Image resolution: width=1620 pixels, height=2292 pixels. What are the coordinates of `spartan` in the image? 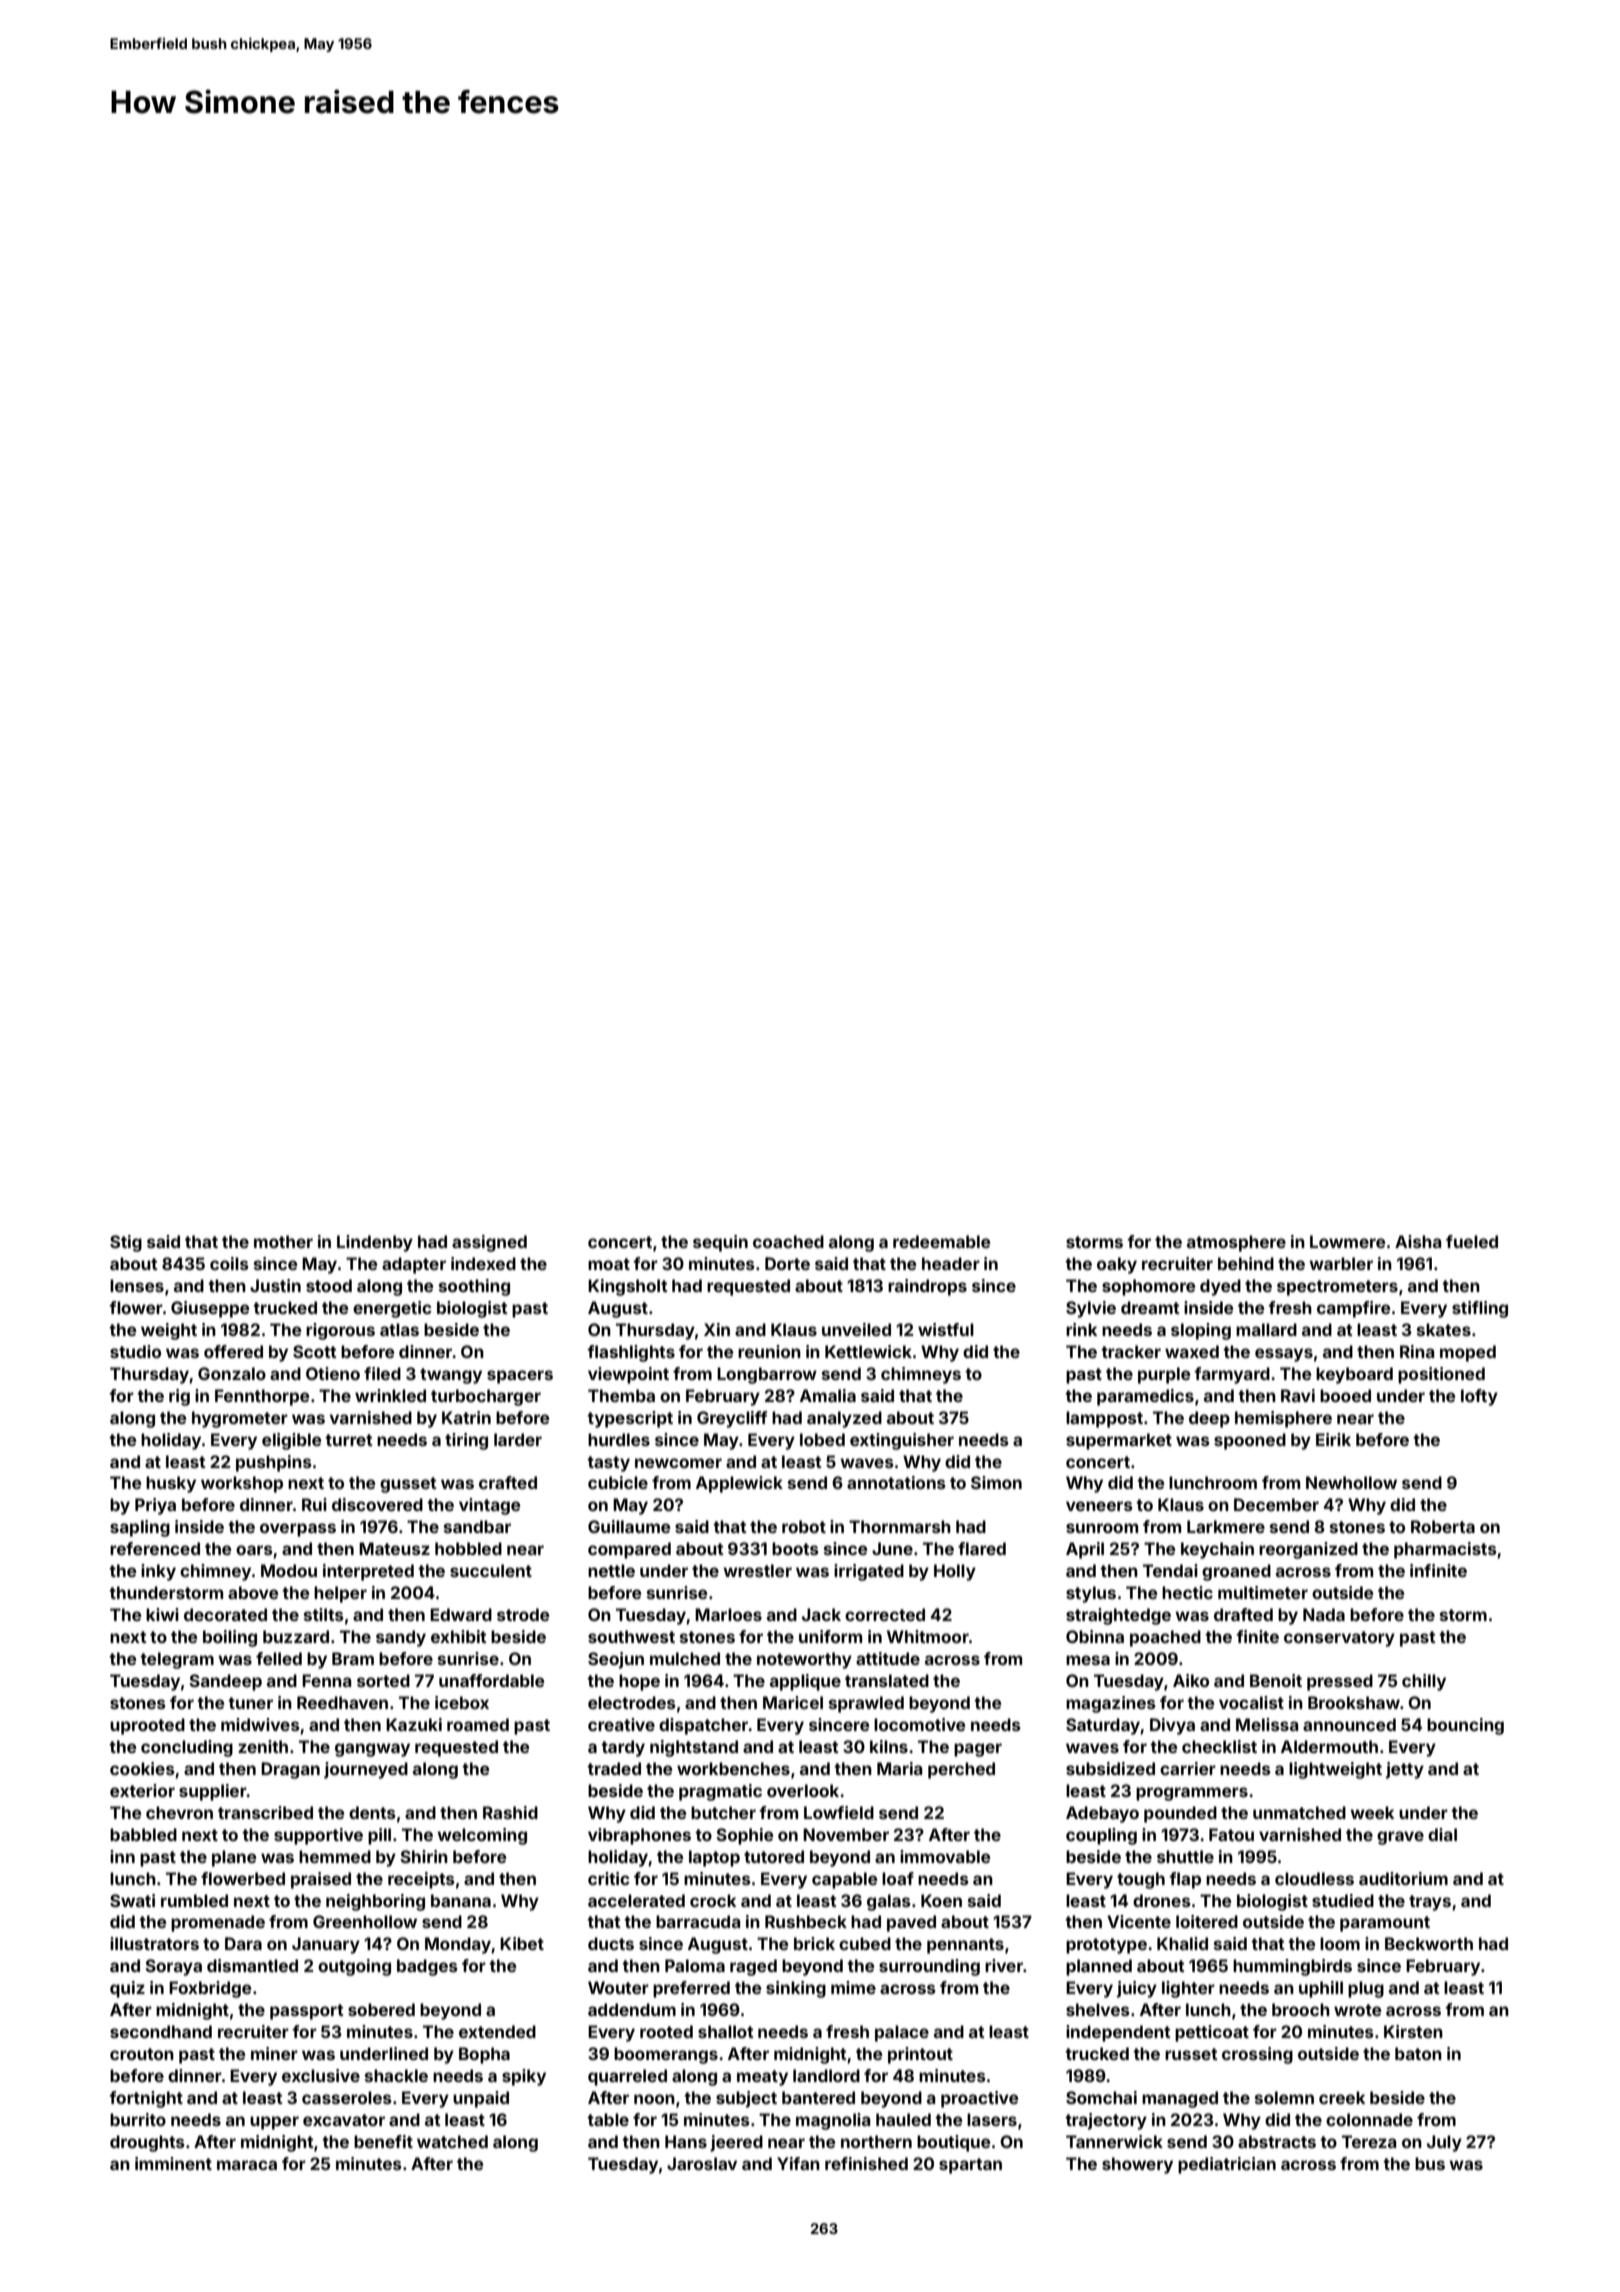 It's located at (970, 2166).
